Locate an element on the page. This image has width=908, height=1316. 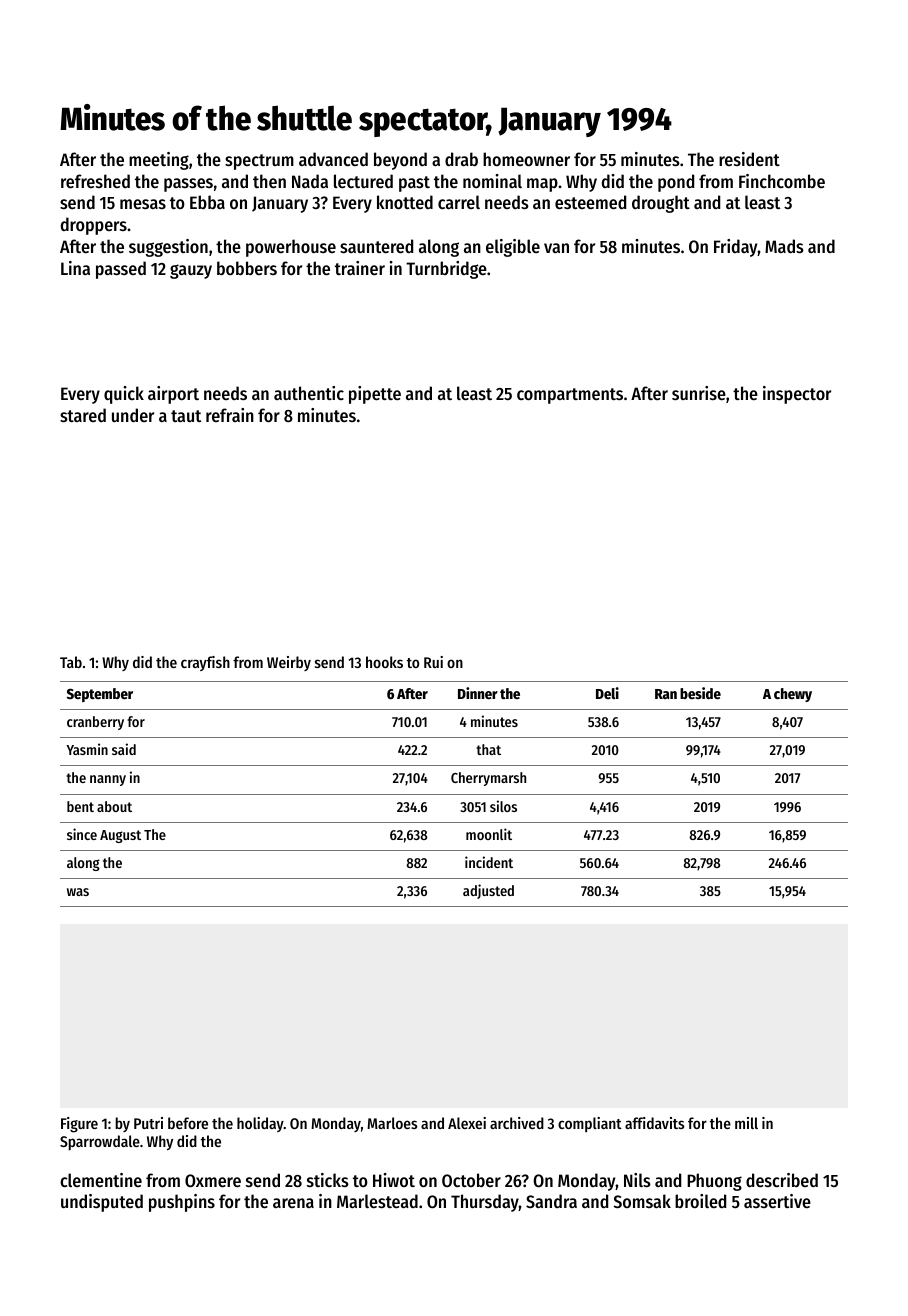
stared is located at coordinates (83, 415).
